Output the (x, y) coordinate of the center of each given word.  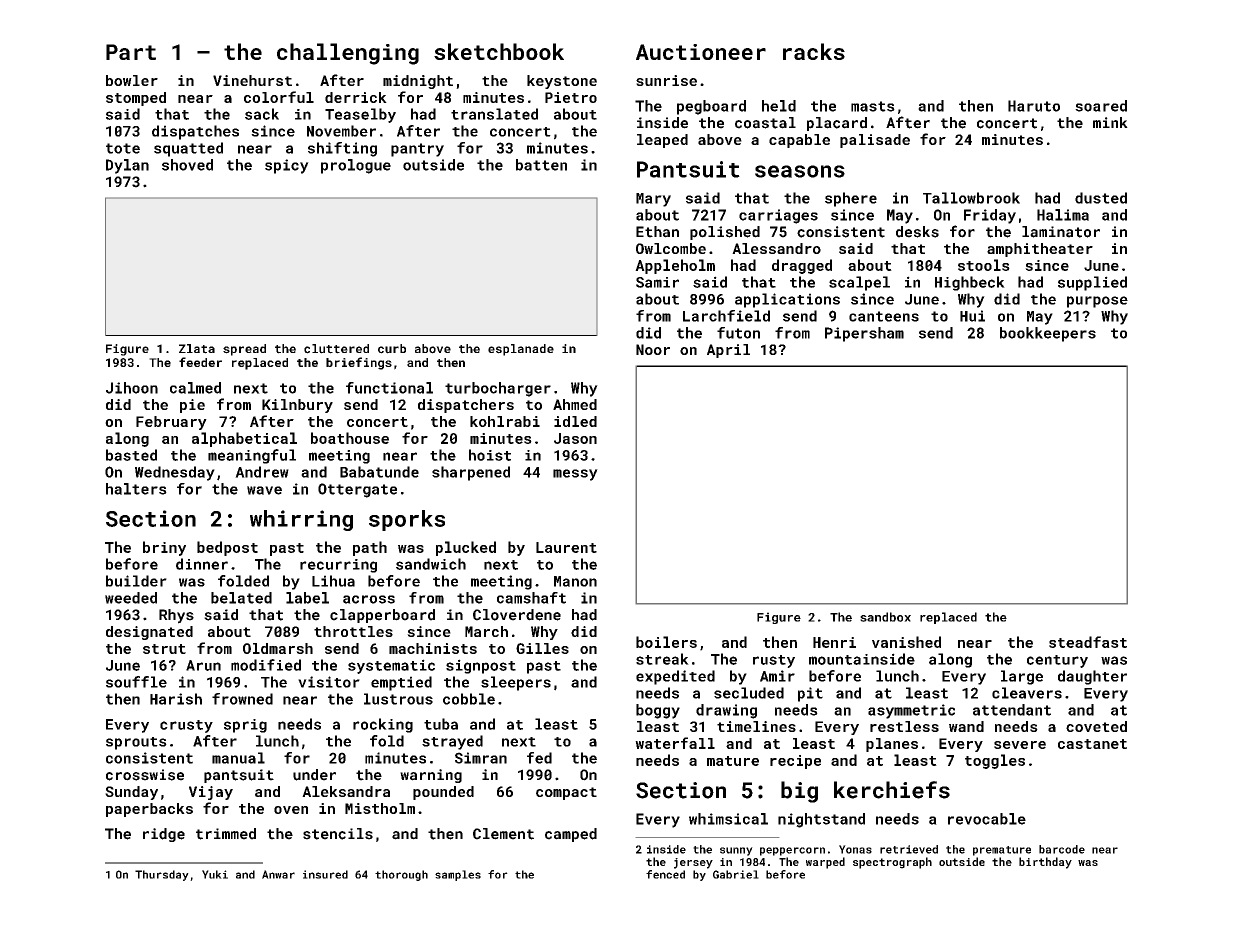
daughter (1092, 677)
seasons (800, 171)
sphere (851, 199)
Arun (203, 665)
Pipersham (864, 334)
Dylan (127, 166)
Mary (653, 200)
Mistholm (380, 808)
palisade (875, 141)
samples (458, 875)
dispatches (195, 132)
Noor (653, 349)
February (171, 423)
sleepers (516, 683)
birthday (1045, 863)
